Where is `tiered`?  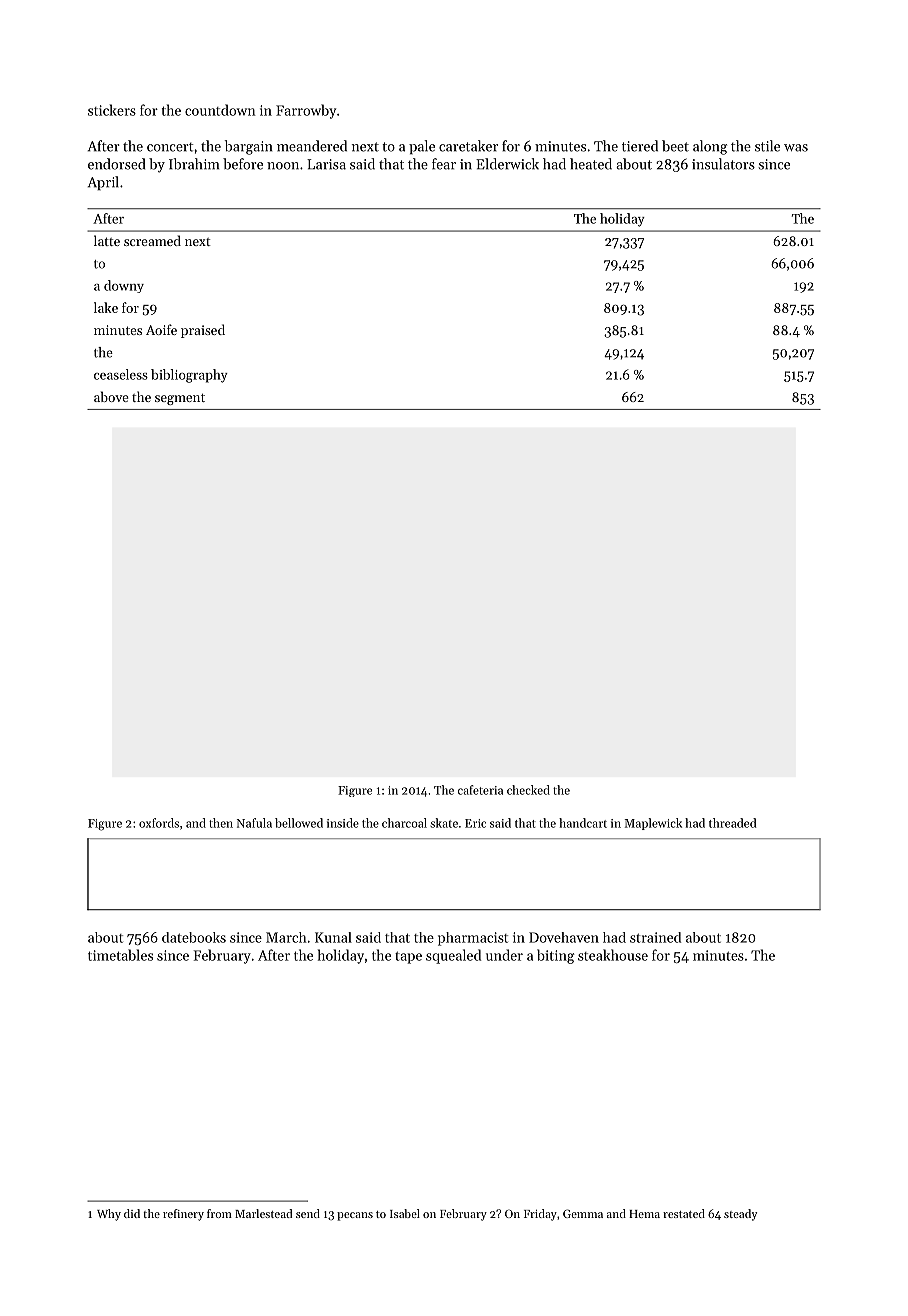 tiered is located at coordinates (640, 146).
